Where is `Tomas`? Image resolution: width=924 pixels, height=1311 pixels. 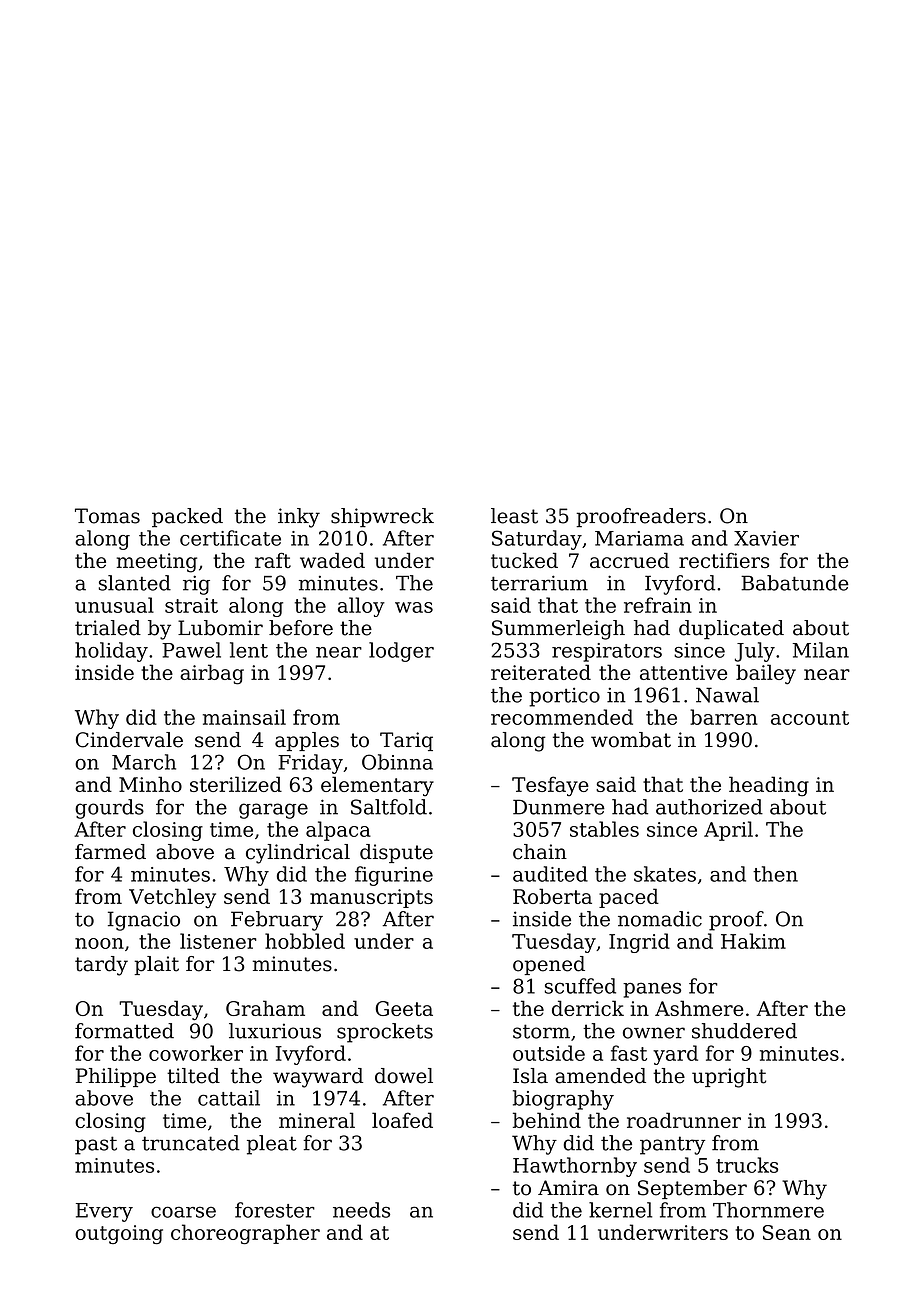 Tomas is located at coordinates (107, 516).
